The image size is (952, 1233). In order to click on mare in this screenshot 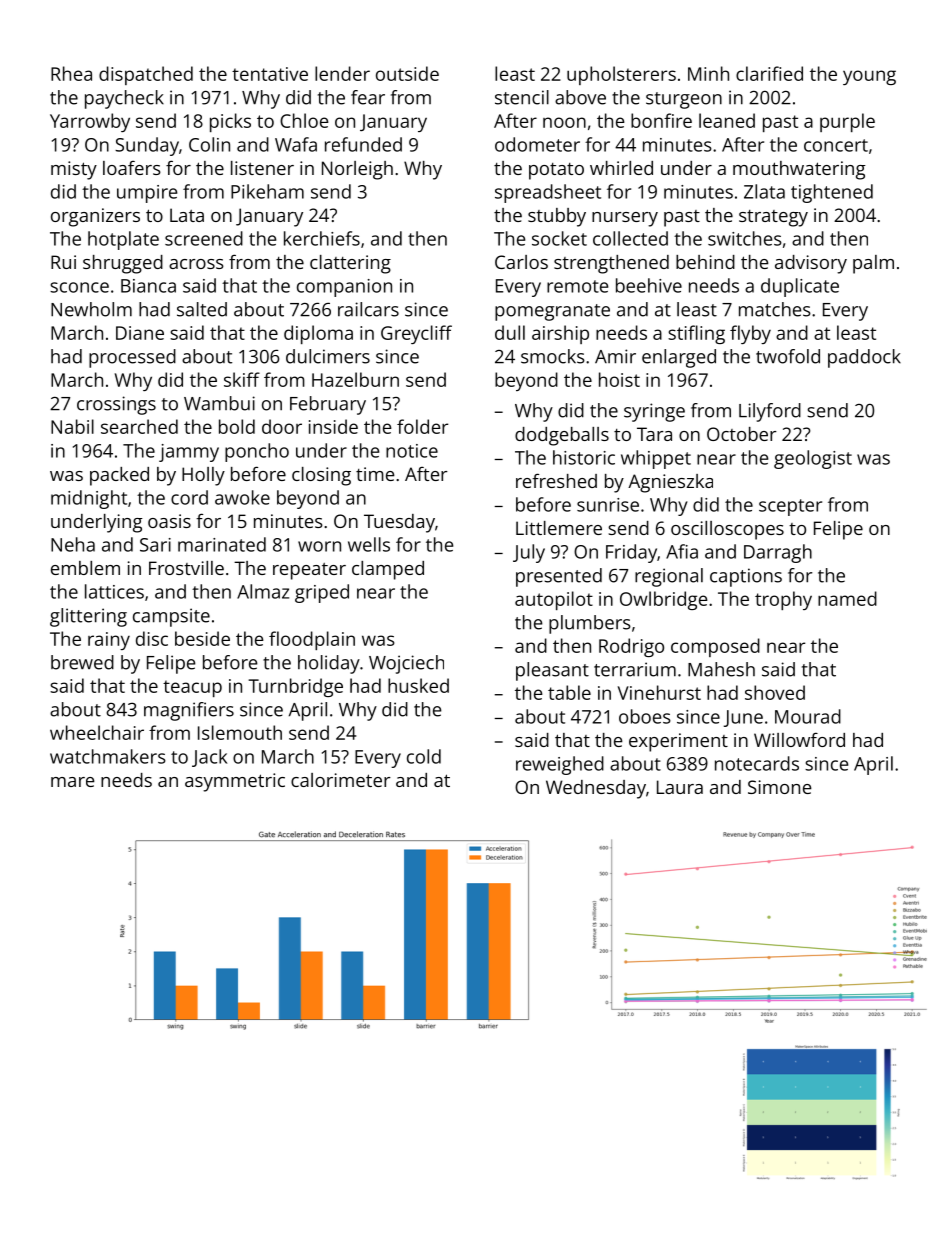, I will do `click(73, 782)`.
